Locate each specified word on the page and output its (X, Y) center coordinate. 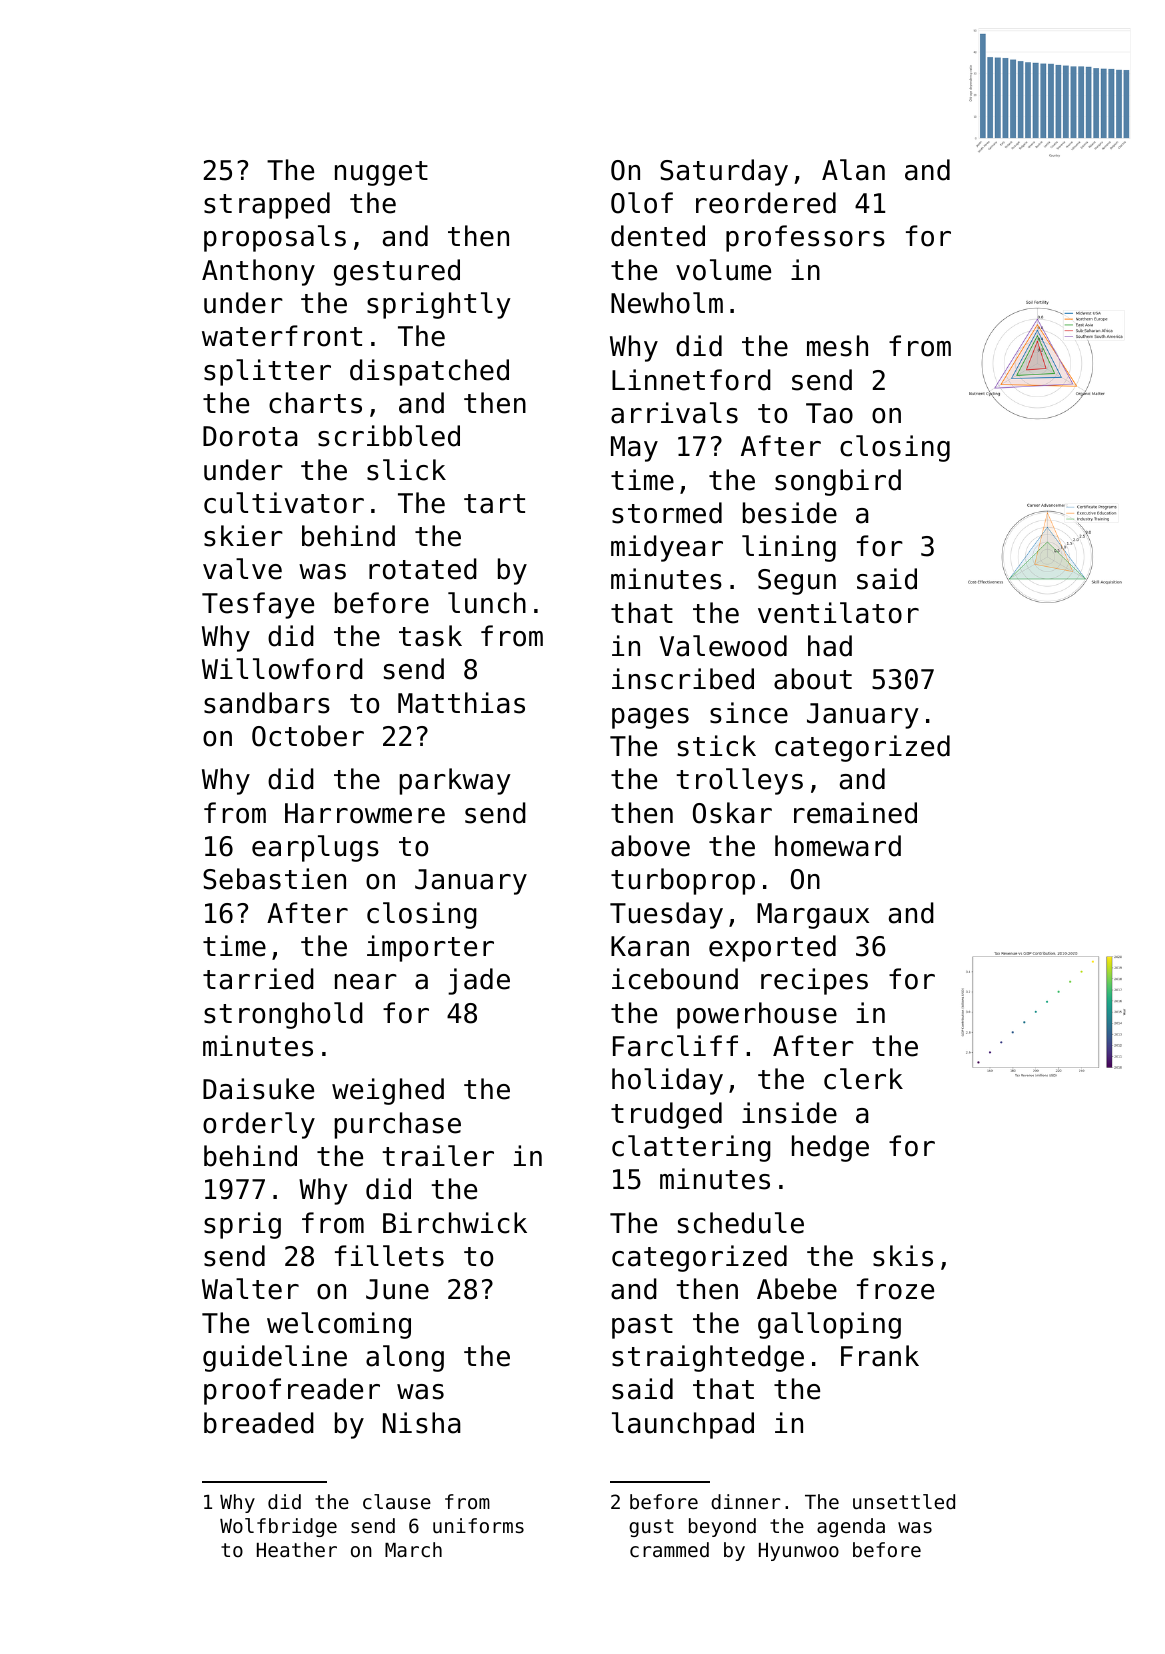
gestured (397, 272)
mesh (837, 346)
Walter (250, 1289)
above (650, 846)
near (366, 982)
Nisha (422, 1423)
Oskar (732, 813)
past (642, 1326)
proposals (275, 238)
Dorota (250, 436)
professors (805, 238)
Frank (880, 1356)
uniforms (478, 1526)
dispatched (429, 372)
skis (903, 1256)
